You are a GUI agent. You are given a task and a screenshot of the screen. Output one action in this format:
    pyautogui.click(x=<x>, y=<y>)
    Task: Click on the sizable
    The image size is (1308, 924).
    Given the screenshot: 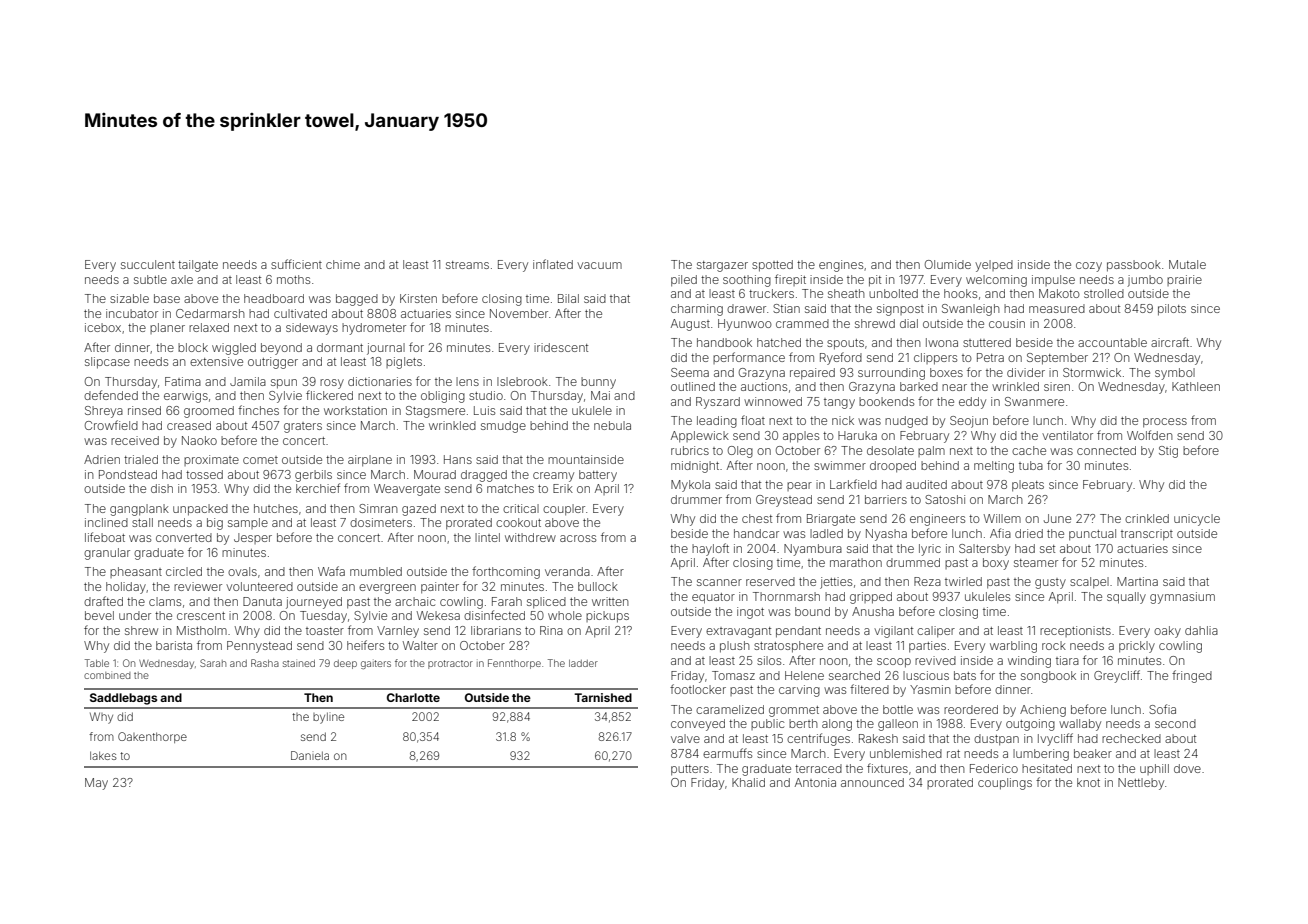 What is the action you would take?
    pyautogui.click(x=129, y=298)
